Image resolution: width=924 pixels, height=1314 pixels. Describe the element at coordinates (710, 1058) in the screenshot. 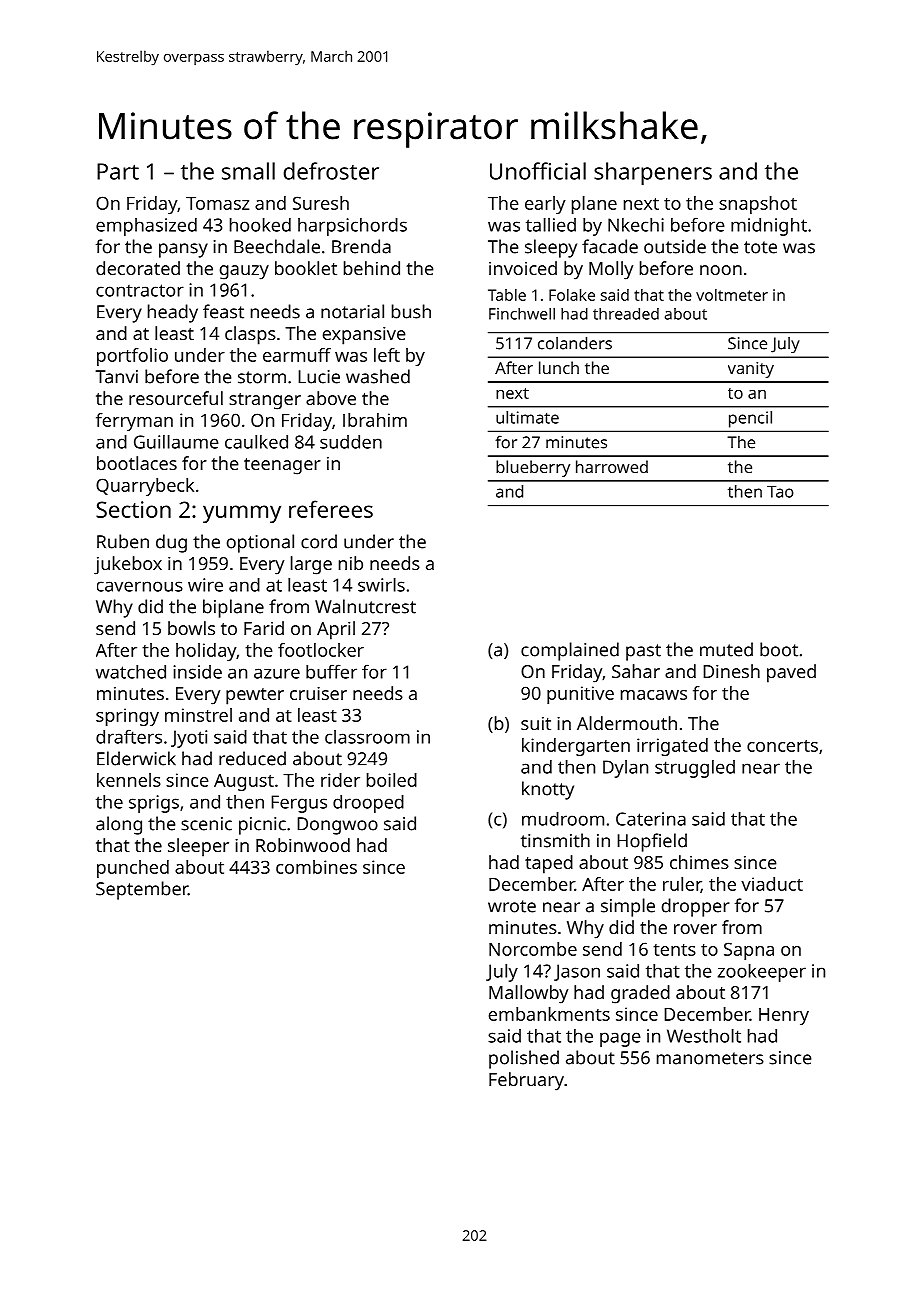

I see `manometers` at that location.
